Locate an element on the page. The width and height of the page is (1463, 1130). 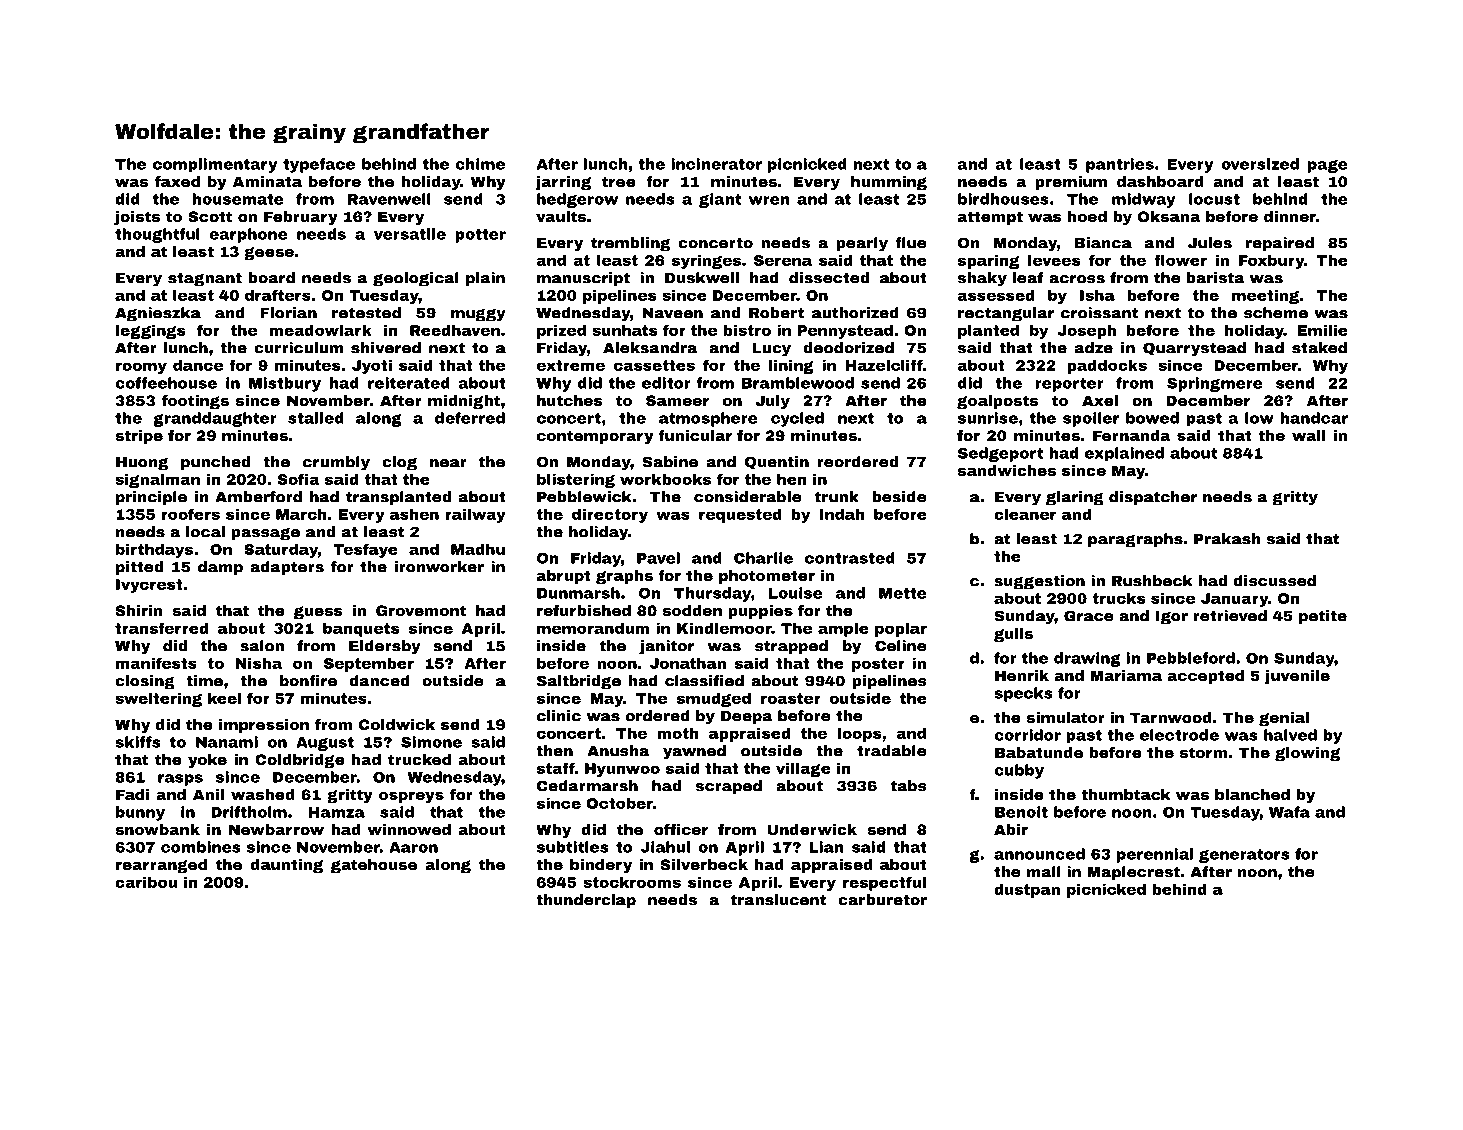
Jonathan is located at coordinates (688, 663).
